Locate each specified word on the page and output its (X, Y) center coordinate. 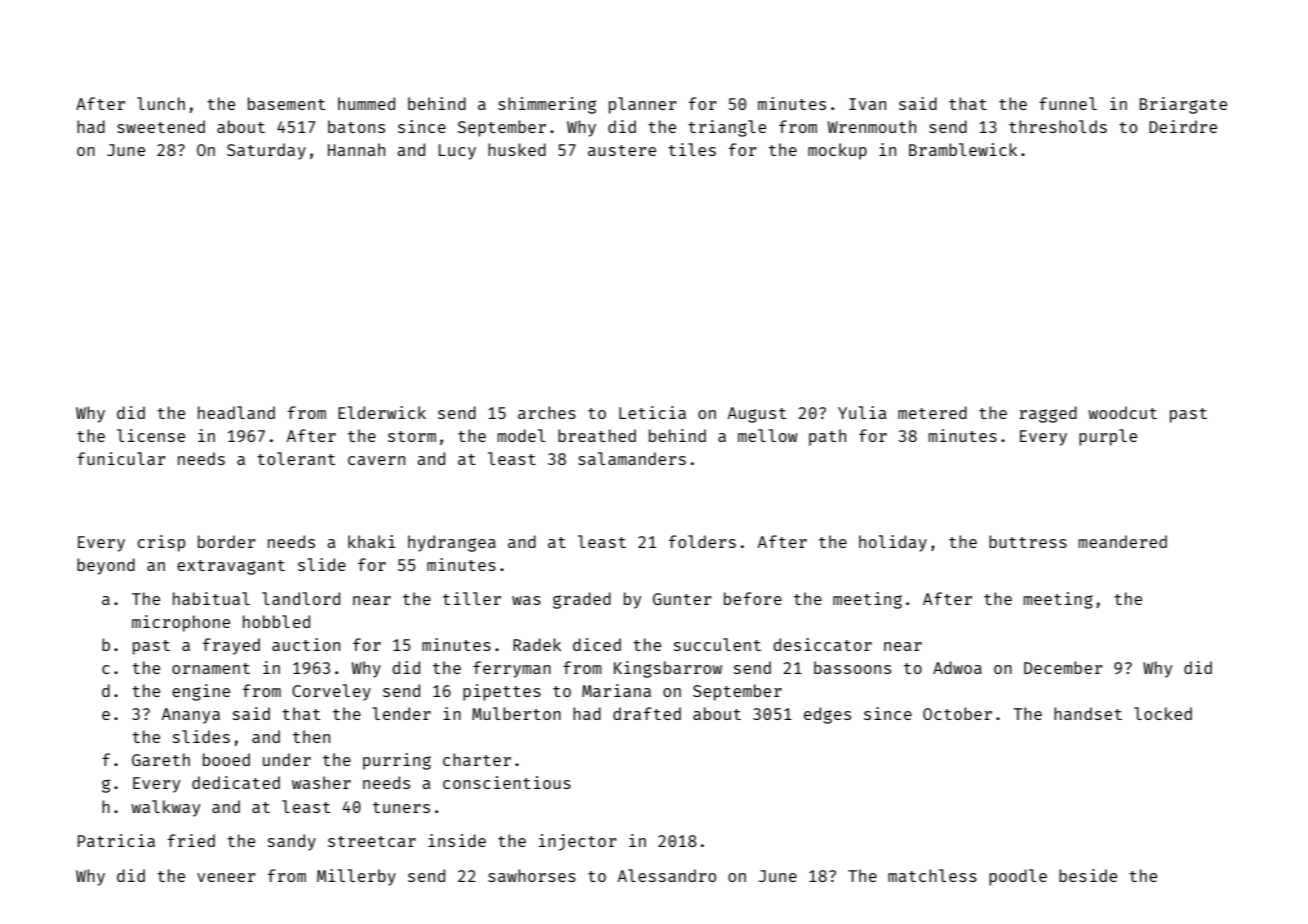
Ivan (867, 104)
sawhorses (532, 875)
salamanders (632, 458)
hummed (366, 103)
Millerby (356, 877)
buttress (1028, 541)
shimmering (547, 105)
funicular (121, 458)
